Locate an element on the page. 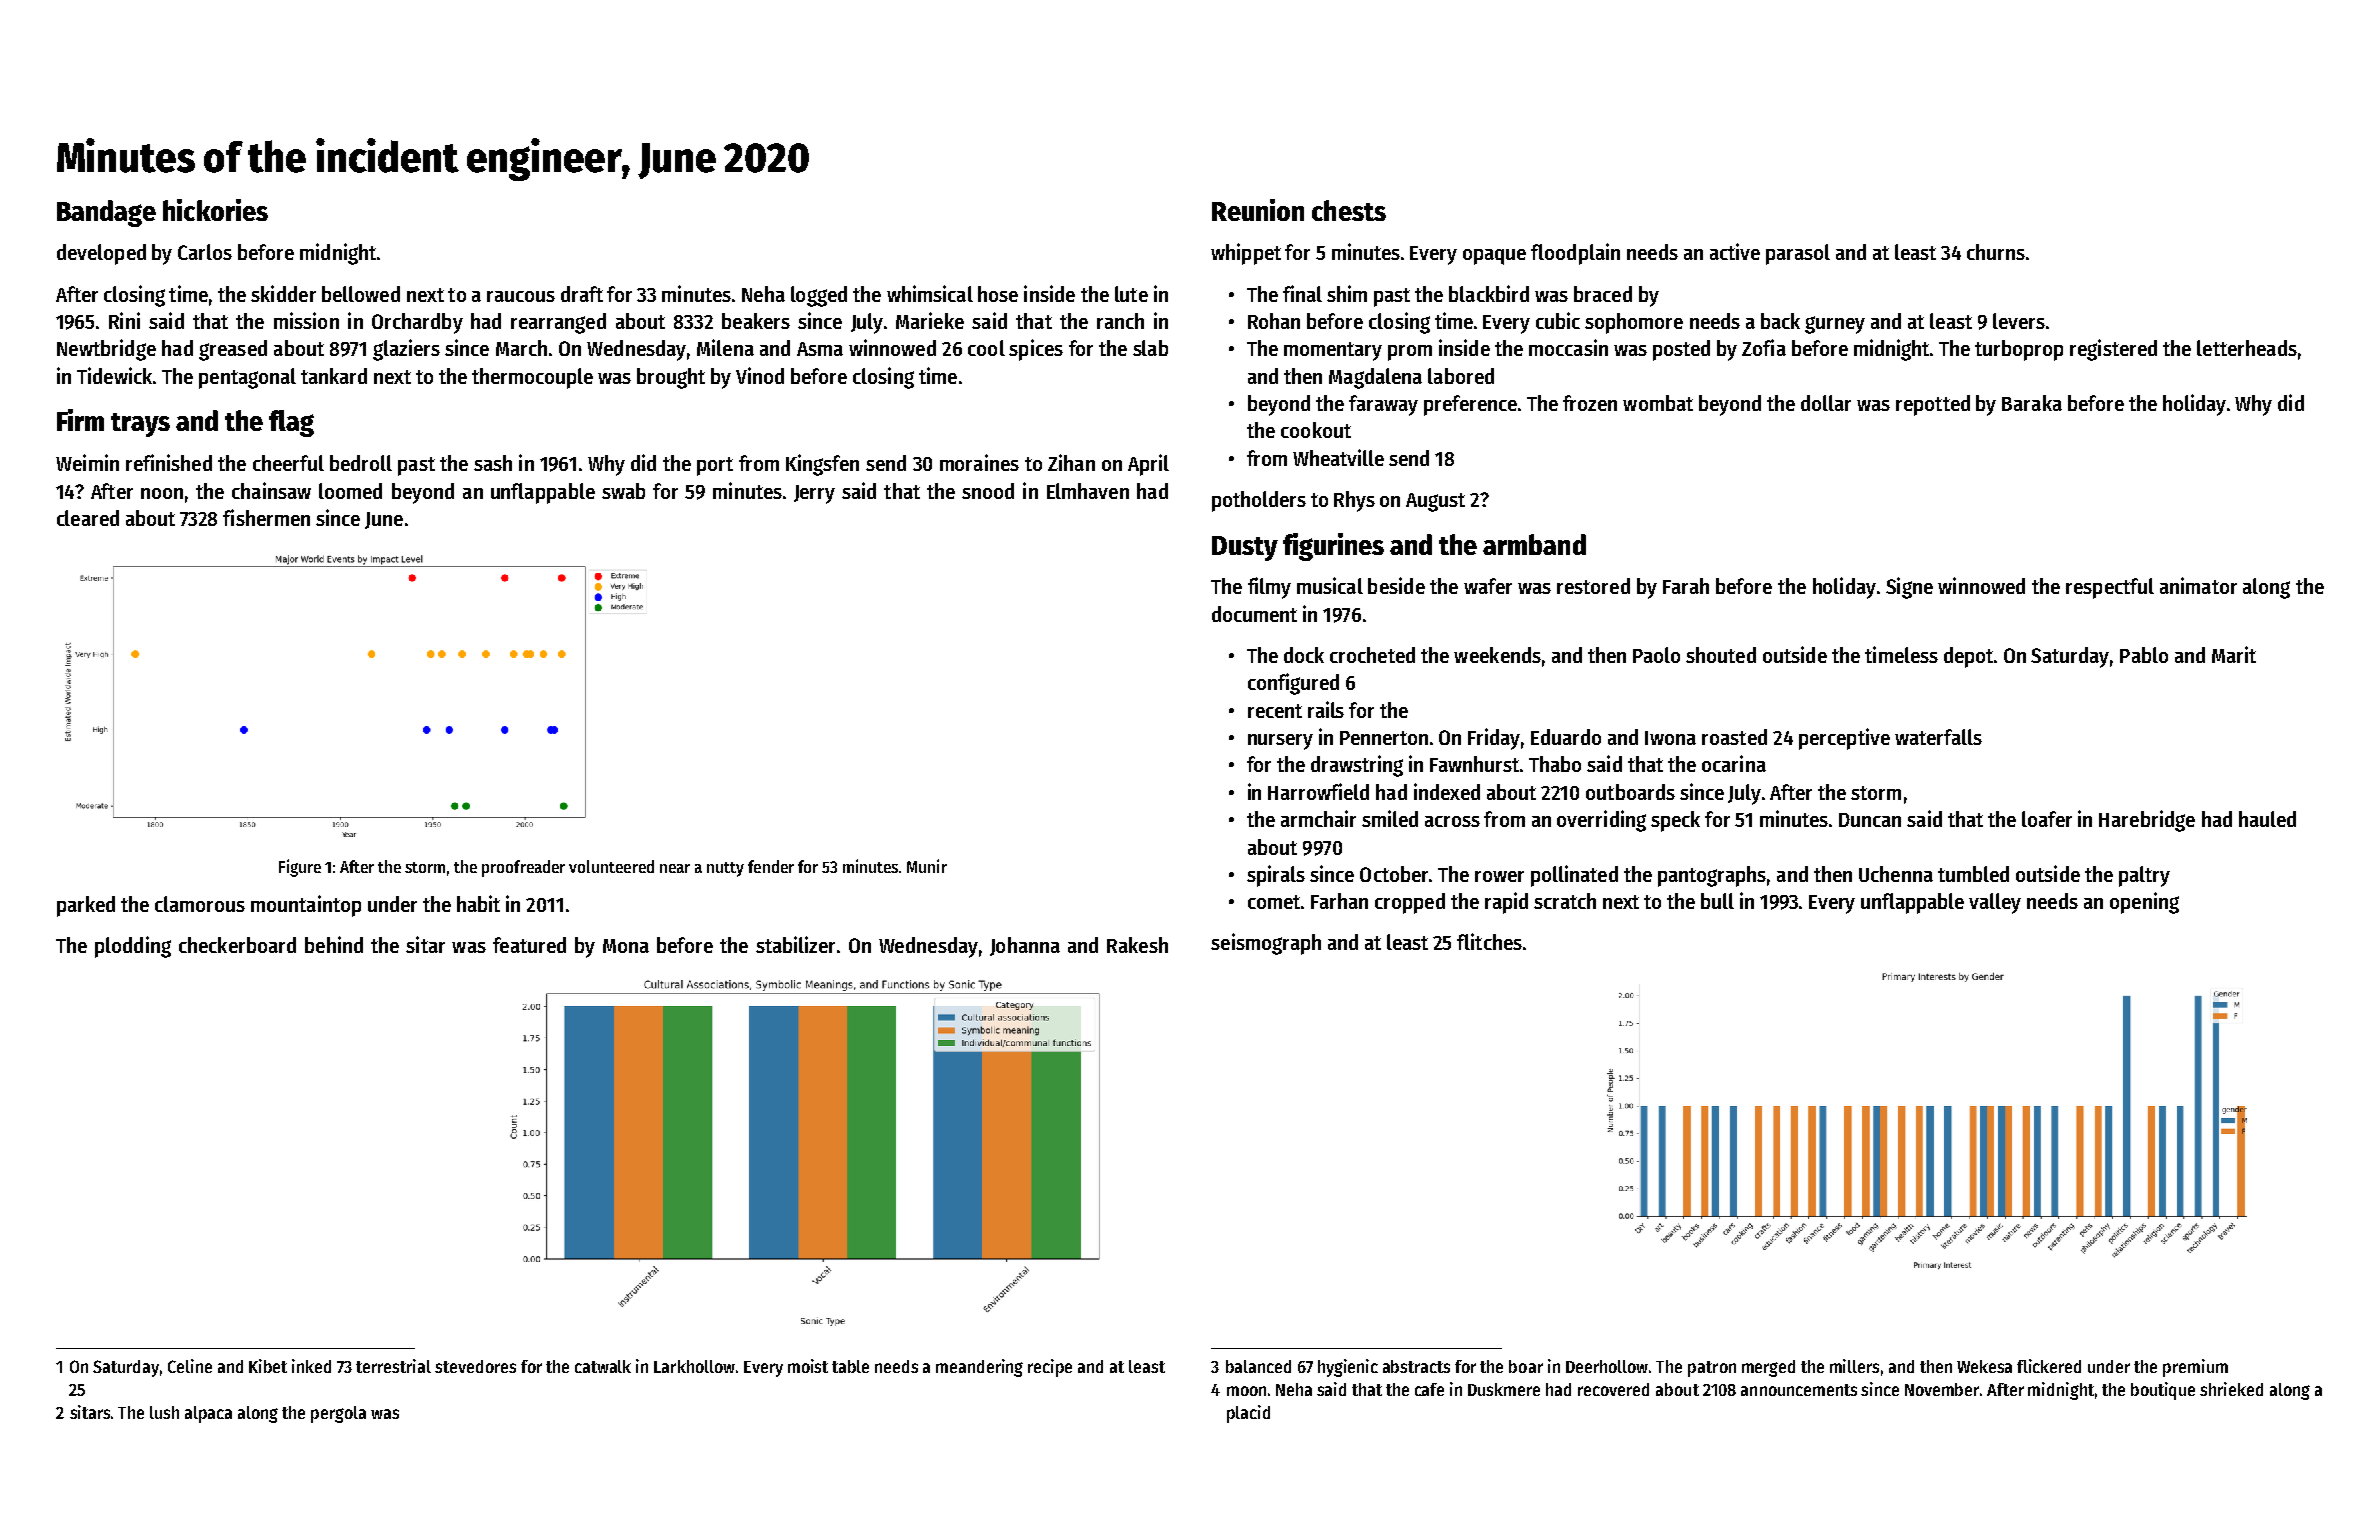 The image size is (2380, 1540). nursery is located at coordinates (1280, 742).
